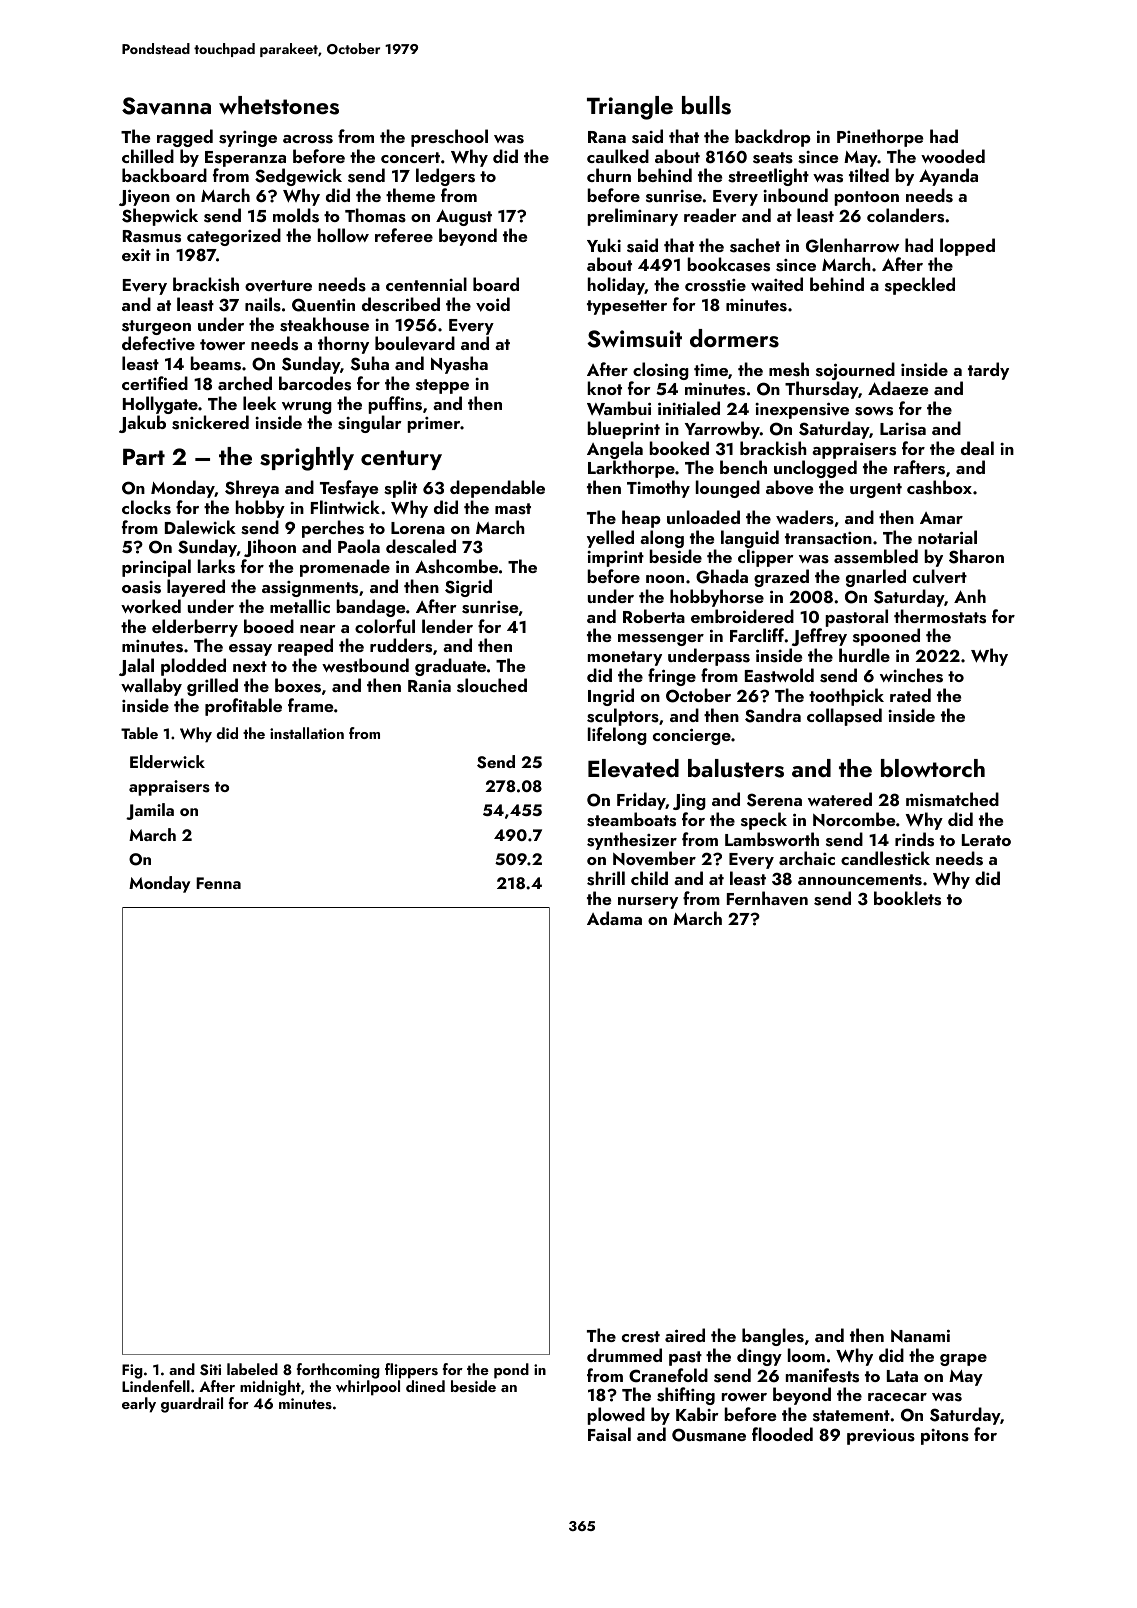 The height and width of the screenshot is (1608, 1137). I want to click on Sigrid, so click(468, 588).
